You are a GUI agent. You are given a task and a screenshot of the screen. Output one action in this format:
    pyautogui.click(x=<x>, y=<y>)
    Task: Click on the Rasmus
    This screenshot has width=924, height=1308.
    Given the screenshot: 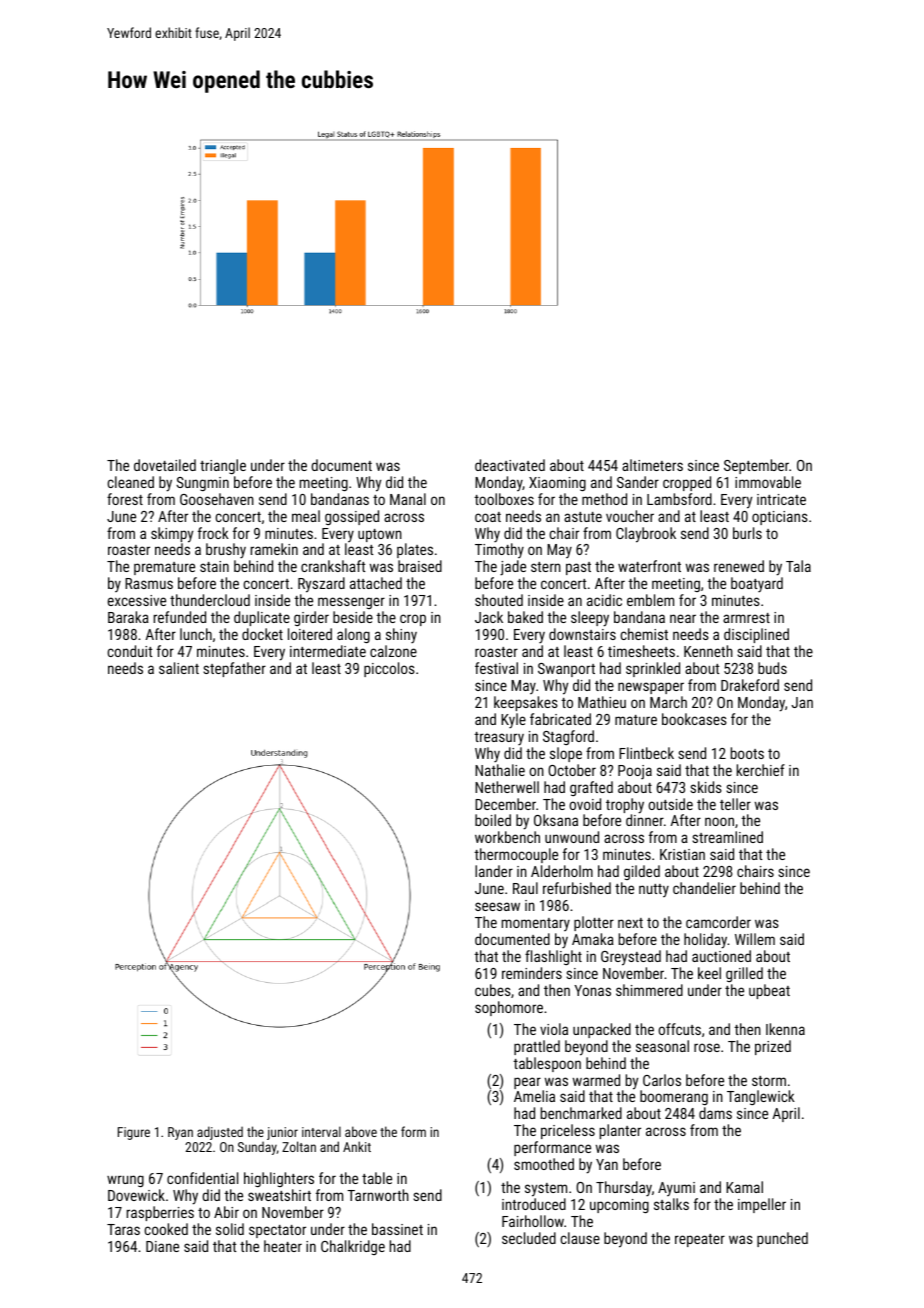 What is the action you would take?
    pyautogui.click(x=149, y=583)
